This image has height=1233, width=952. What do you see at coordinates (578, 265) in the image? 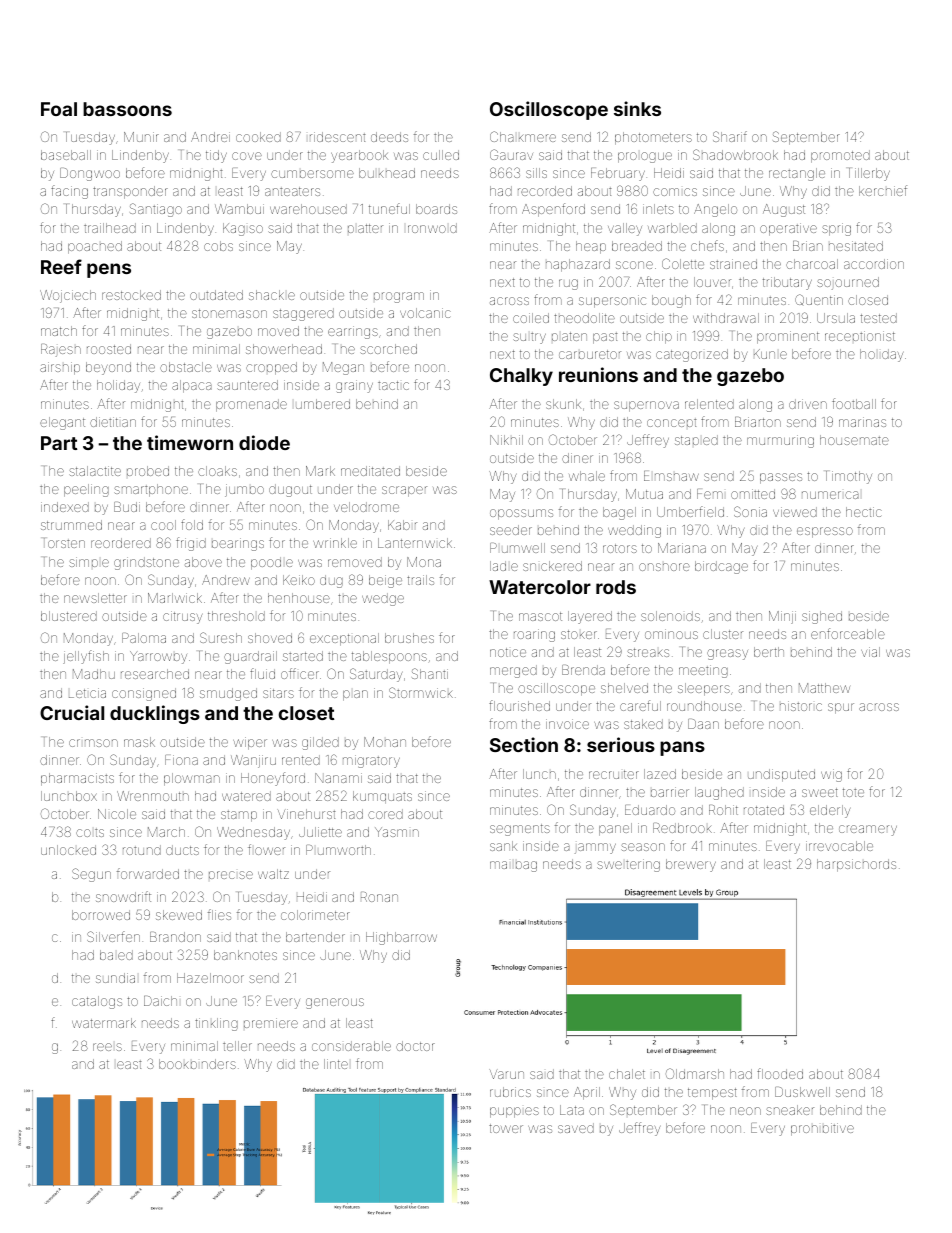
I see `haphazard` at bounding box center [578, 265].
